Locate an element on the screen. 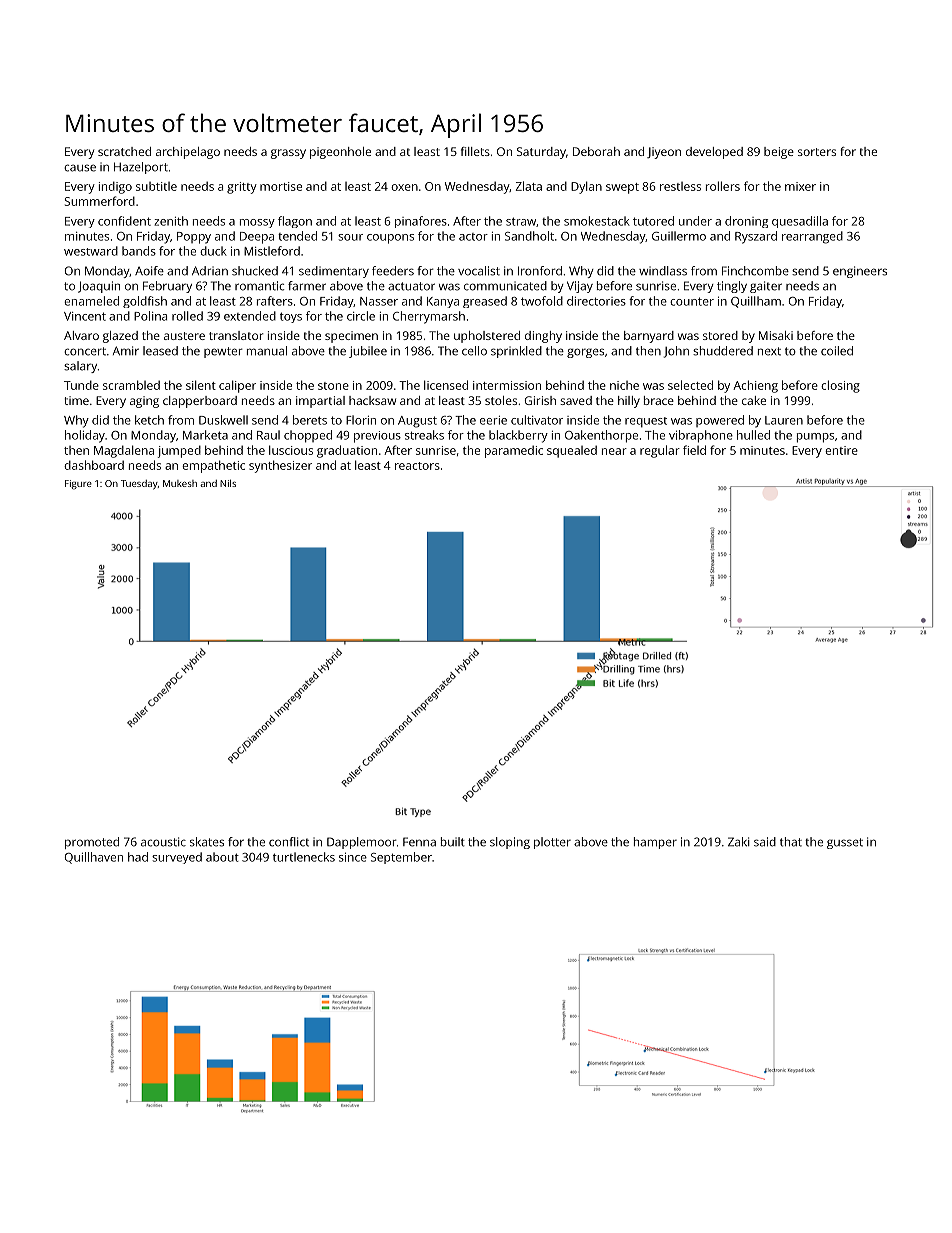  Ironford is located at coordinates (540, 271).
